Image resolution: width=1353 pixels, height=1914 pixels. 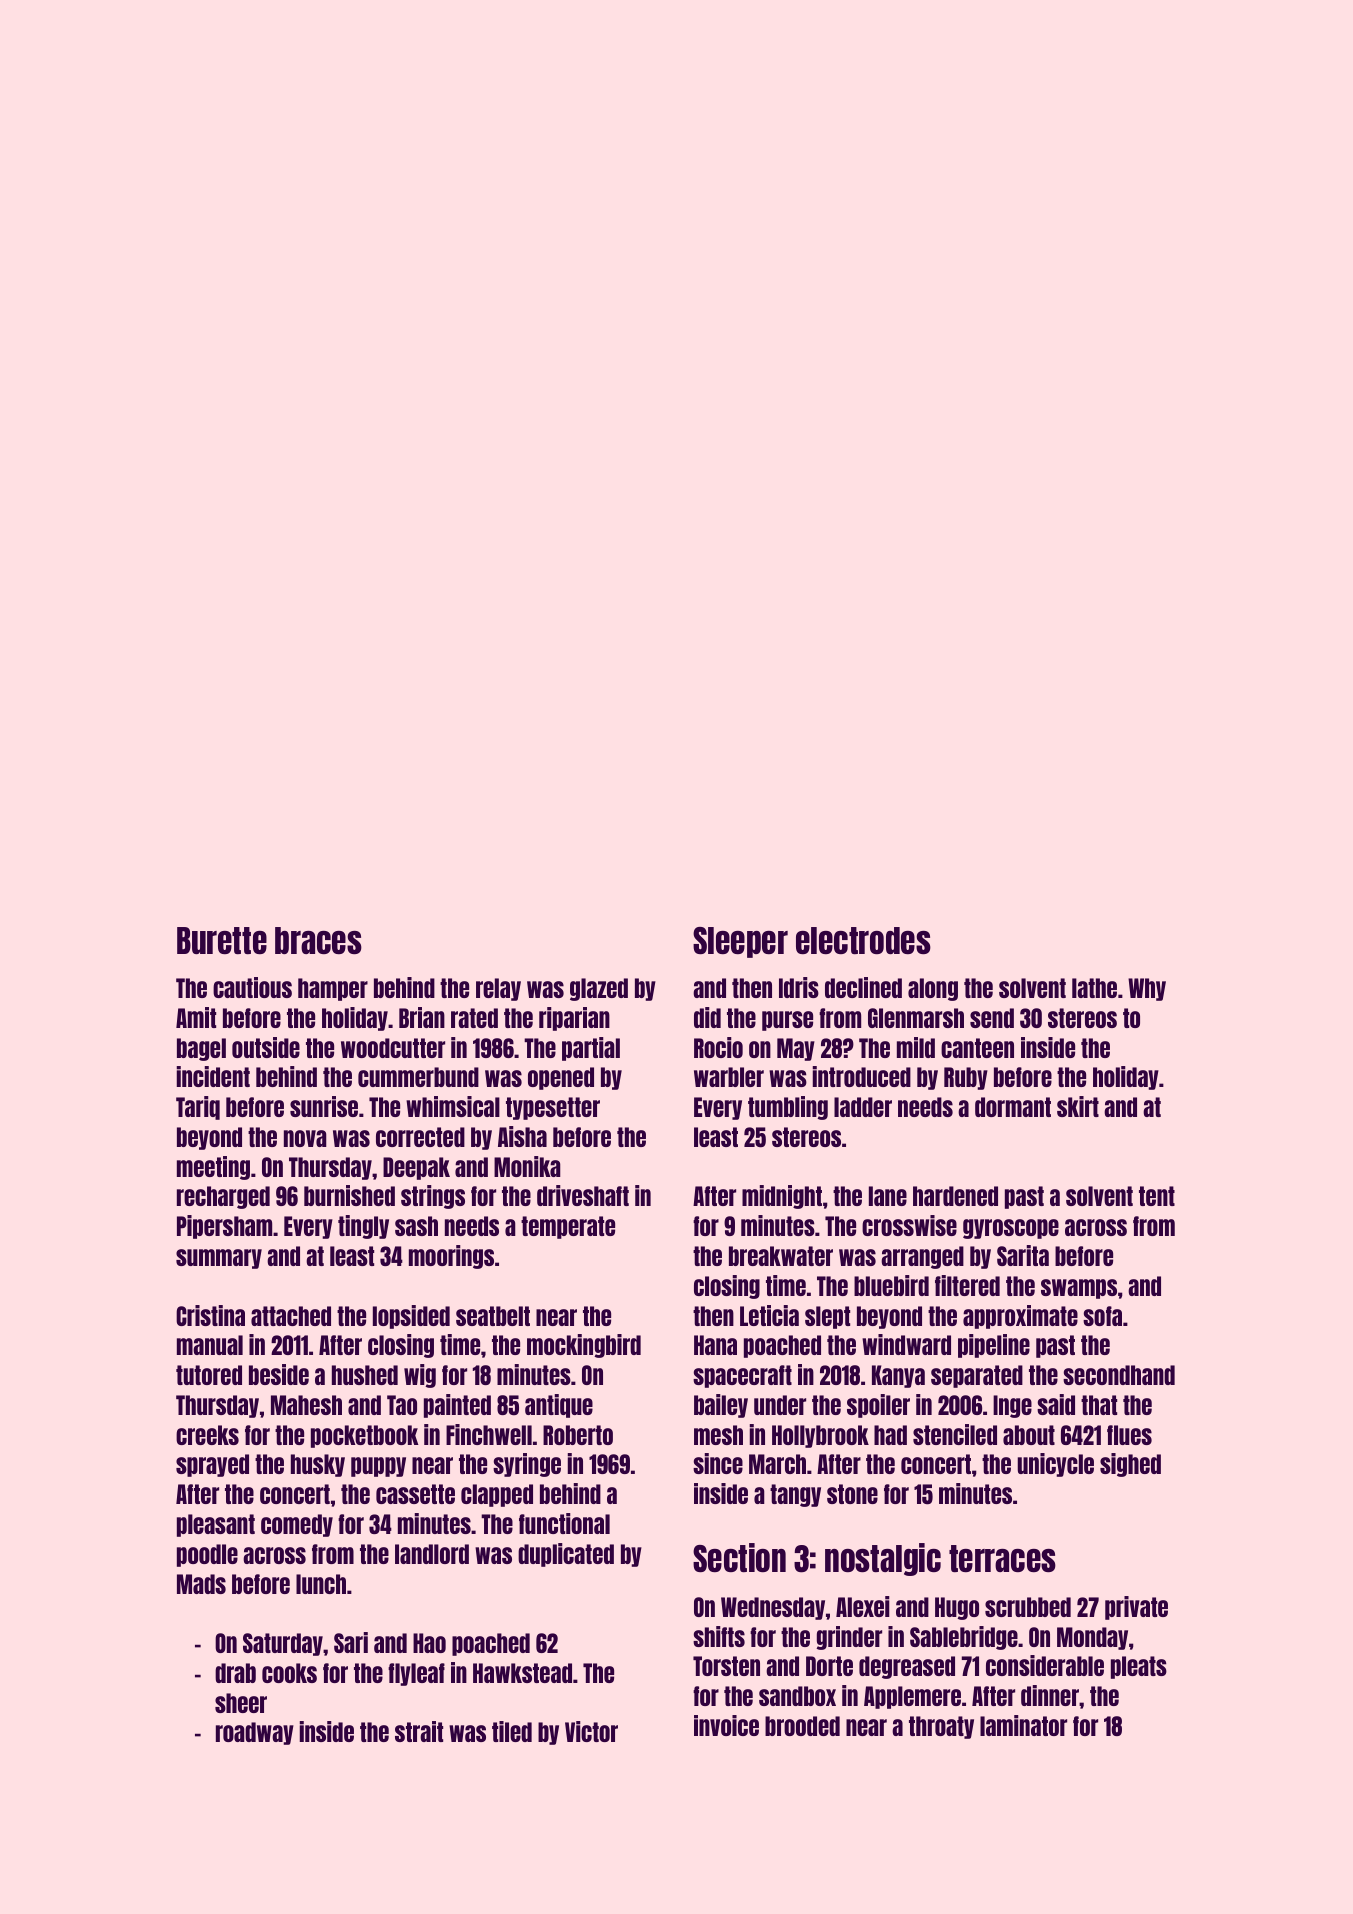 What do you see at coordinates (1136, 1608) in the screenshot?
I see `private` at bounding box center [1136, 1608].
